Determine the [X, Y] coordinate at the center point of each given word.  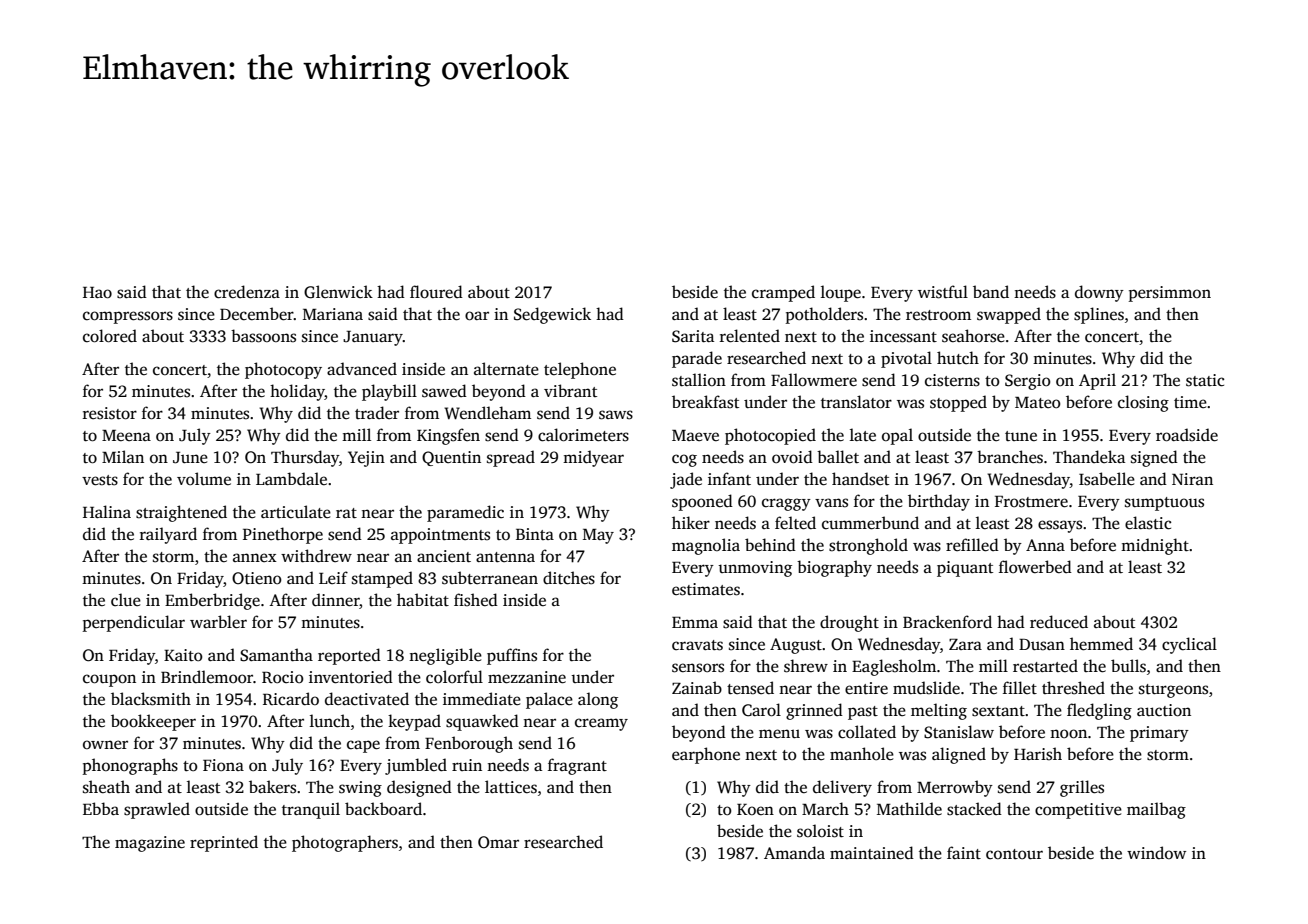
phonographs [130, 766]
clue [126, 599]
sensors [698, 668]
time [1190, 402]
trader [377, 412]
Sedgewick [552, 315]
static [1205, 380]
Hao [97, 293]
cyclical [1189, 645]
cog [684, 460]
